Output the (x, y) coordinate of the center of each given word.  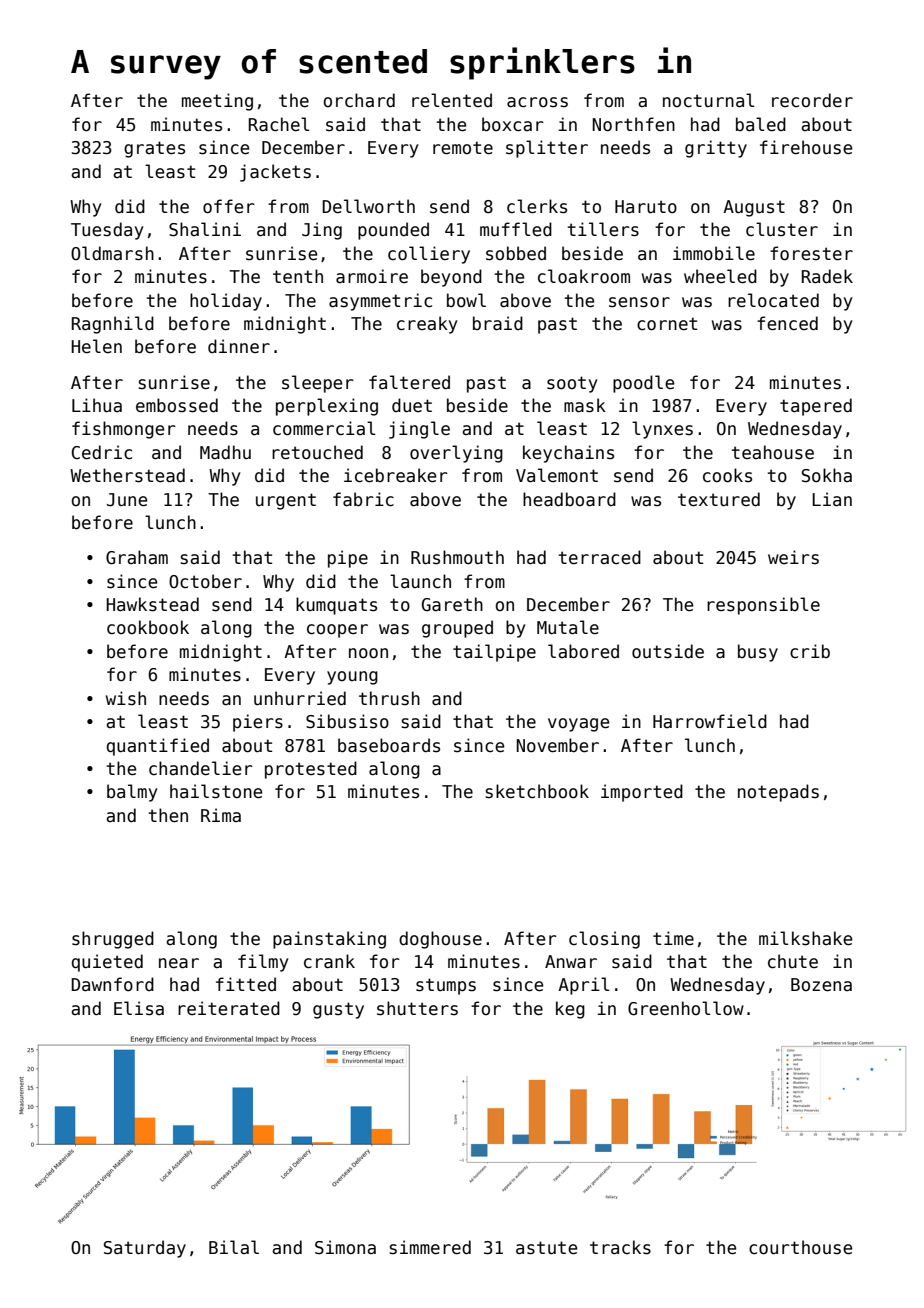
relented (452, 100)
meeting (217, 102)
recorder (812, 100)
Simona (345, 1247)
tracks (620, 1247)
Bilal (234, 1247)
